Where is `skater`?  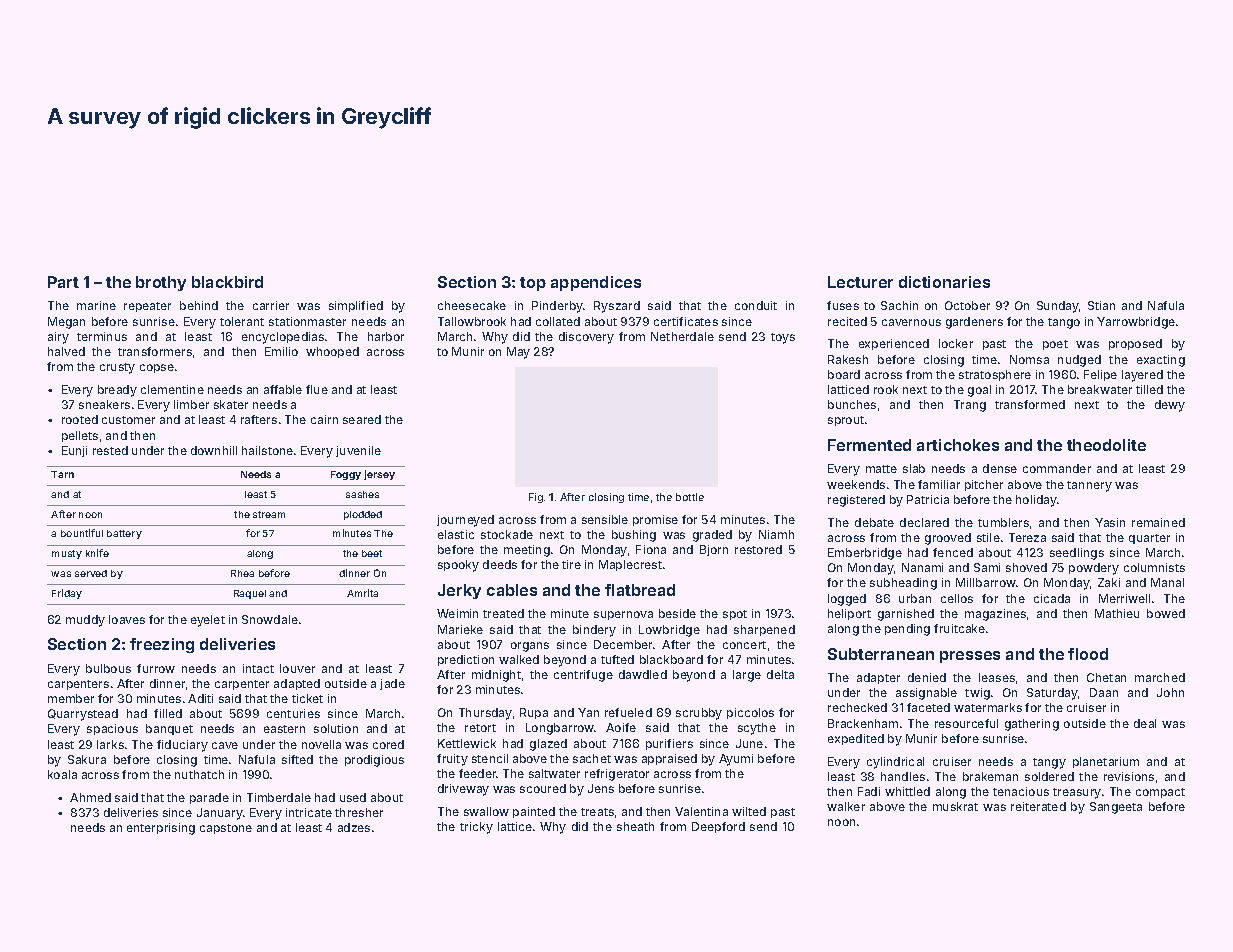 skater is located at coordinates (231, 404).
